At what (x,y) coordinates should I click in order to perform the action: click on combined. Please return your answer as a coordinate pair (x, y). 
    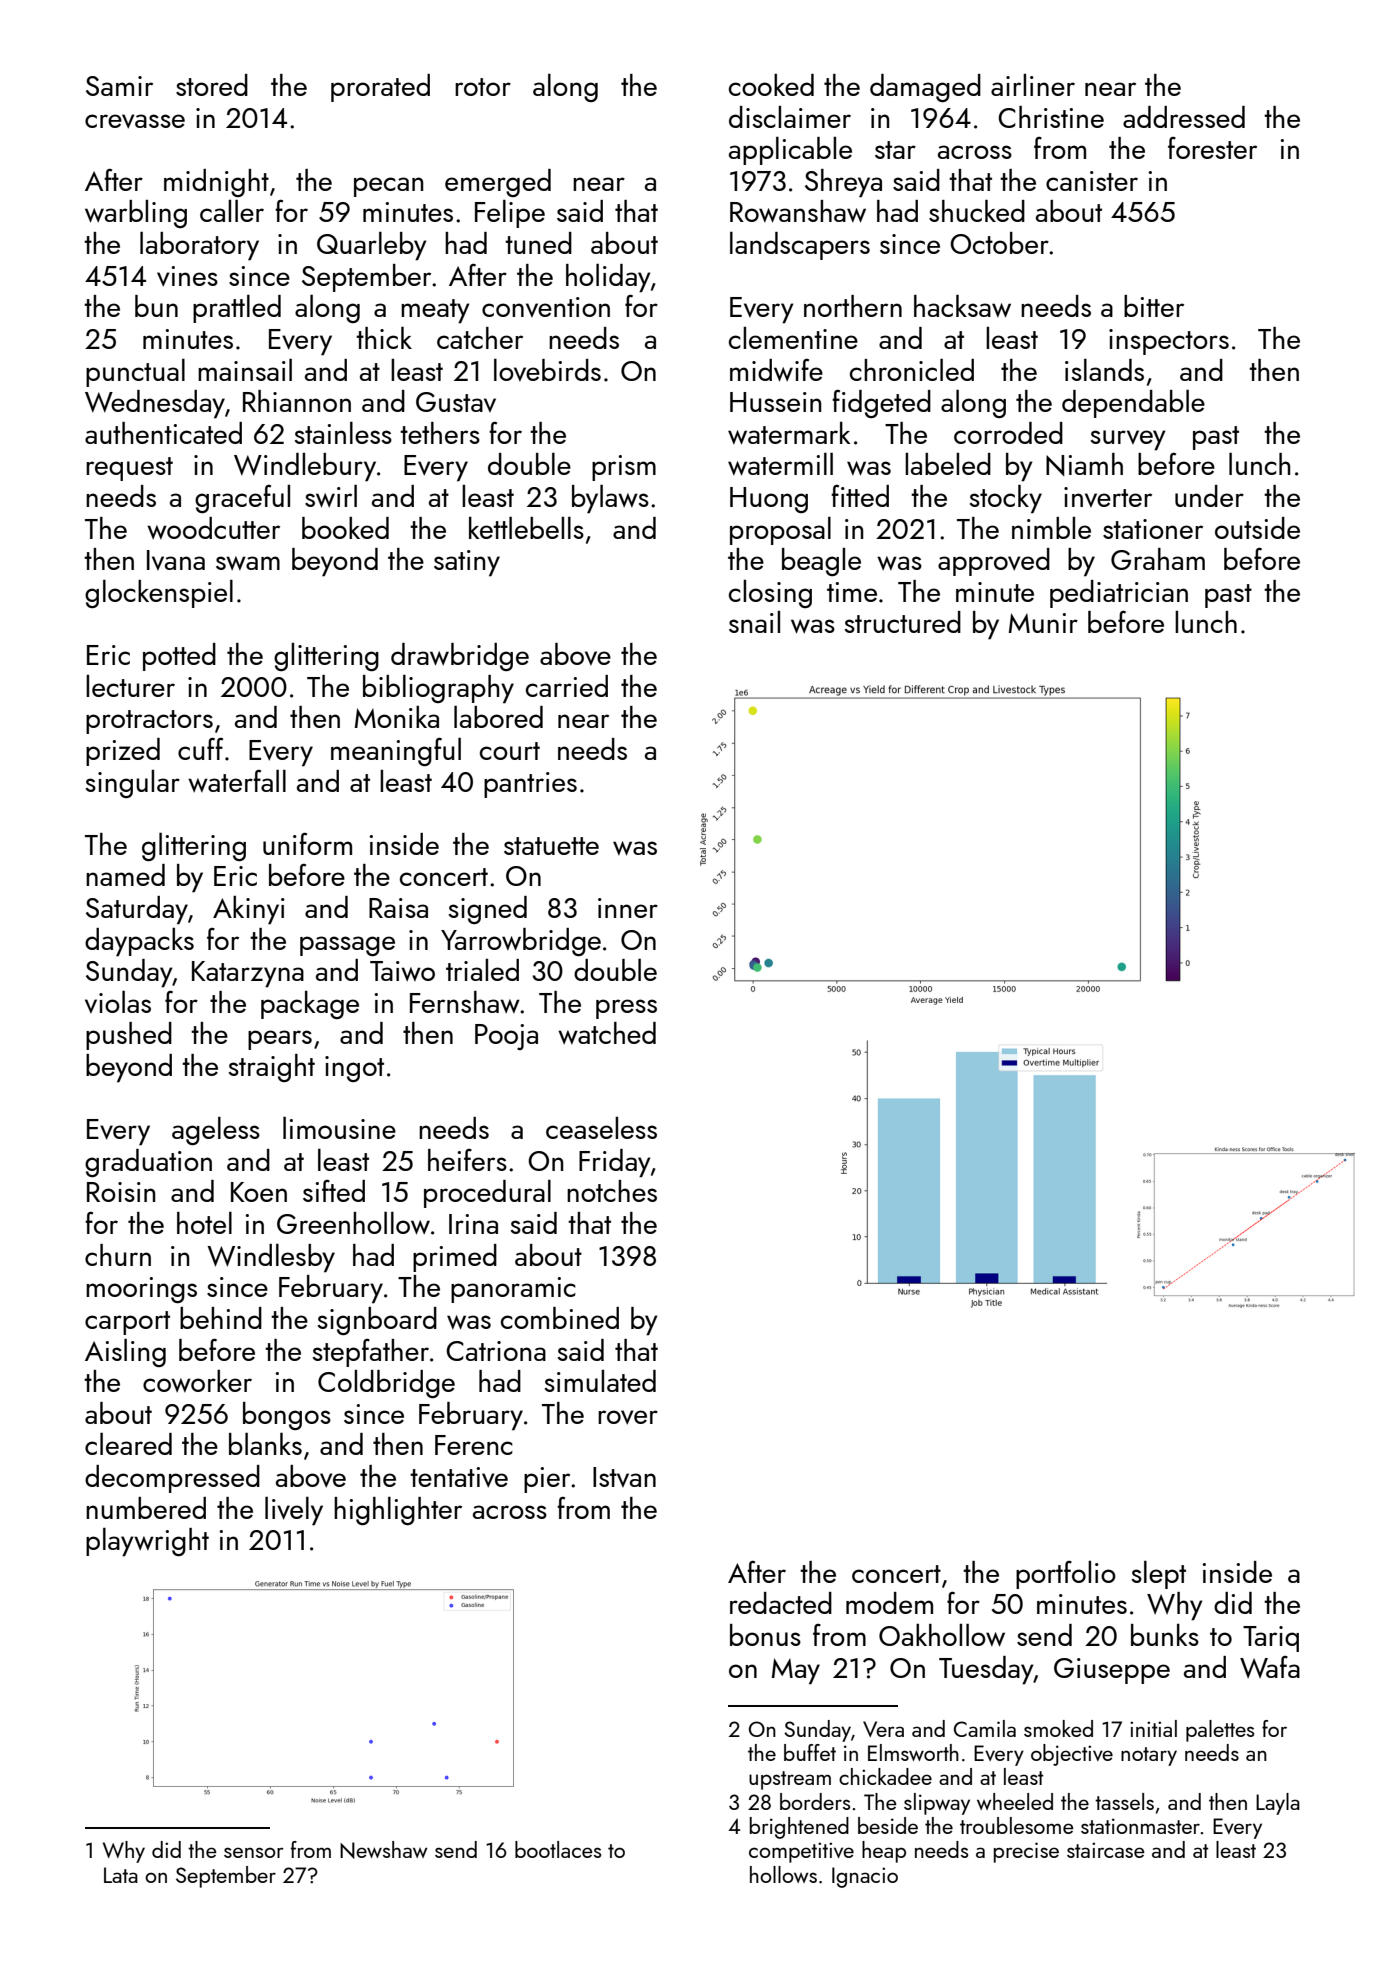
    Looking at the image, I should click on (560, 1318).
